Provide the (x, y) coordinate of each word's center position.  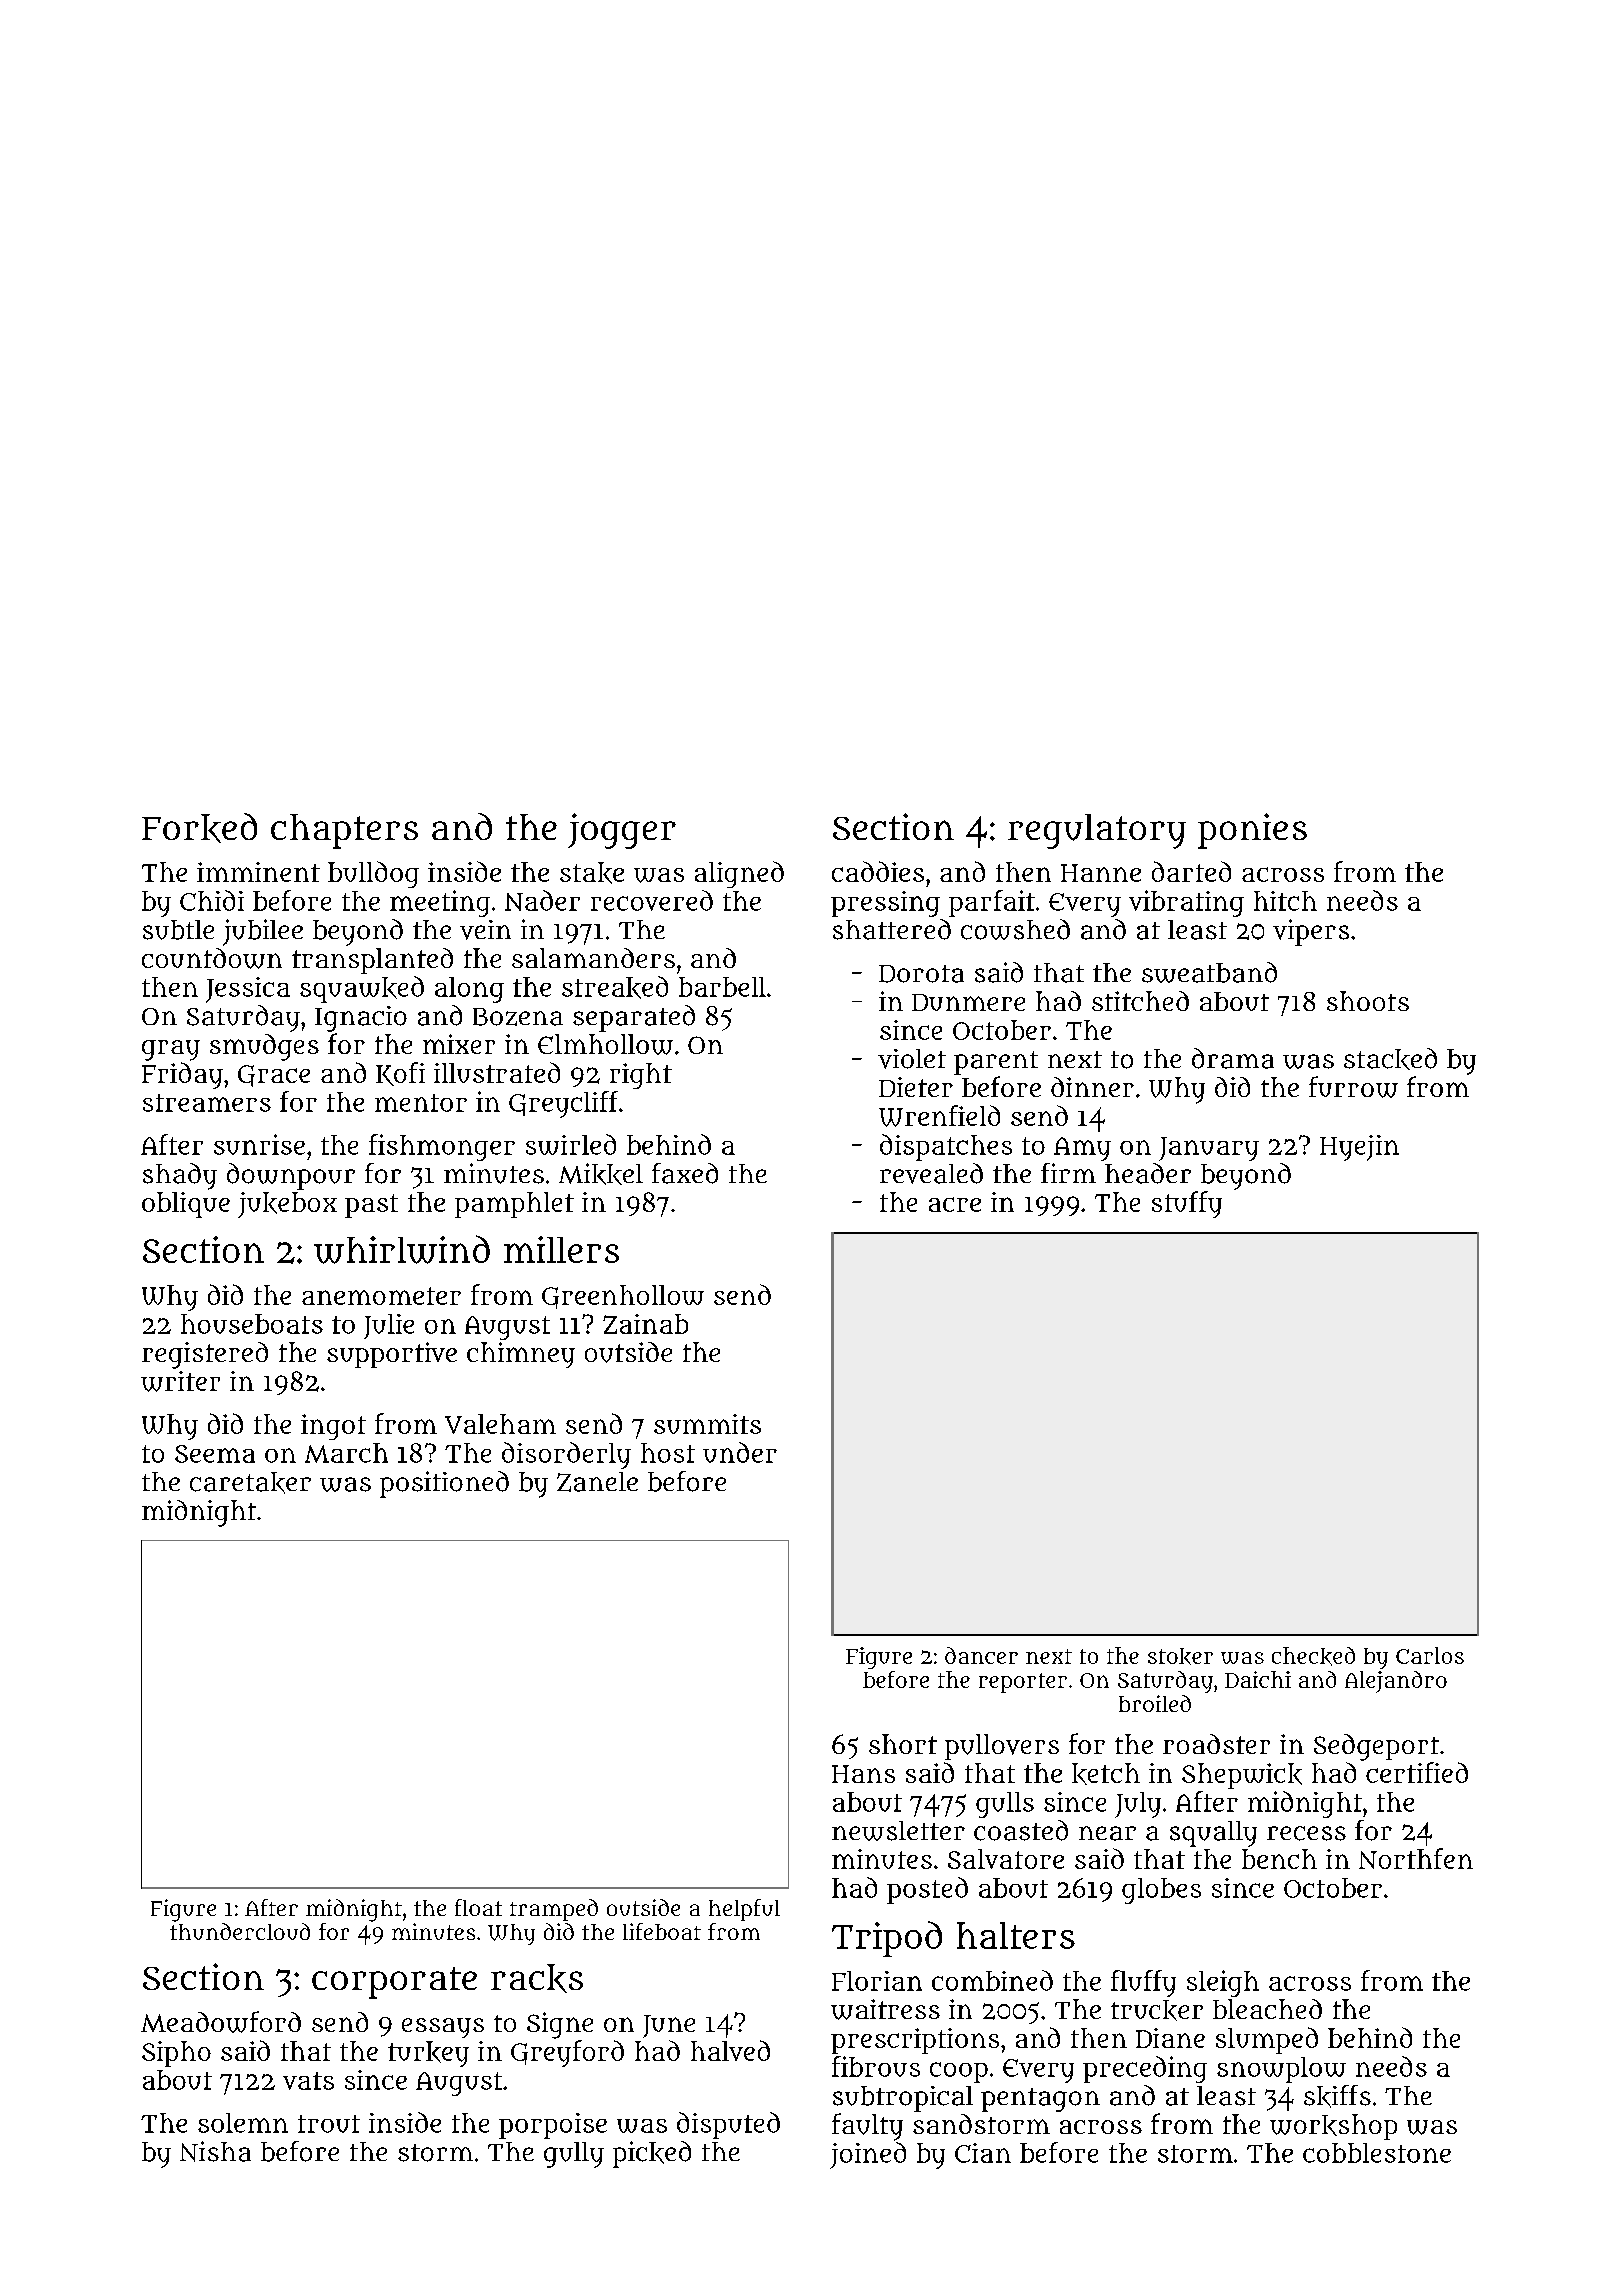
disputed (728, 2125)
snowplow (1281, 2070)
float (478, 1907)
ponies (1252, 831)
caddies (878, 871)
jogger (622, 831)
